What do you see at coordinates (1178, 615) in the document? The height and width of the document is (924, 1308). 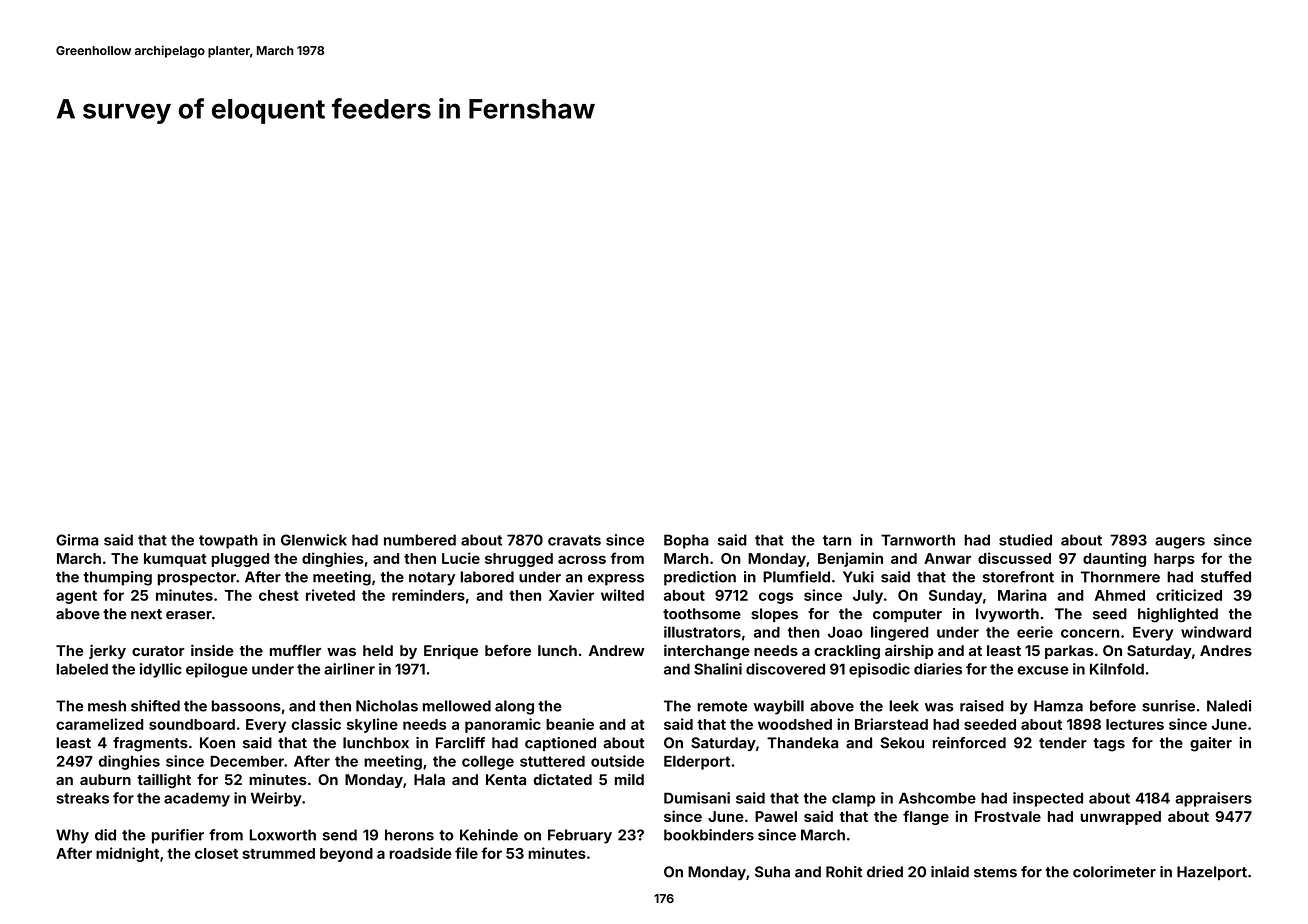 I see `highlighted` at bounding box center [1178, 615].
